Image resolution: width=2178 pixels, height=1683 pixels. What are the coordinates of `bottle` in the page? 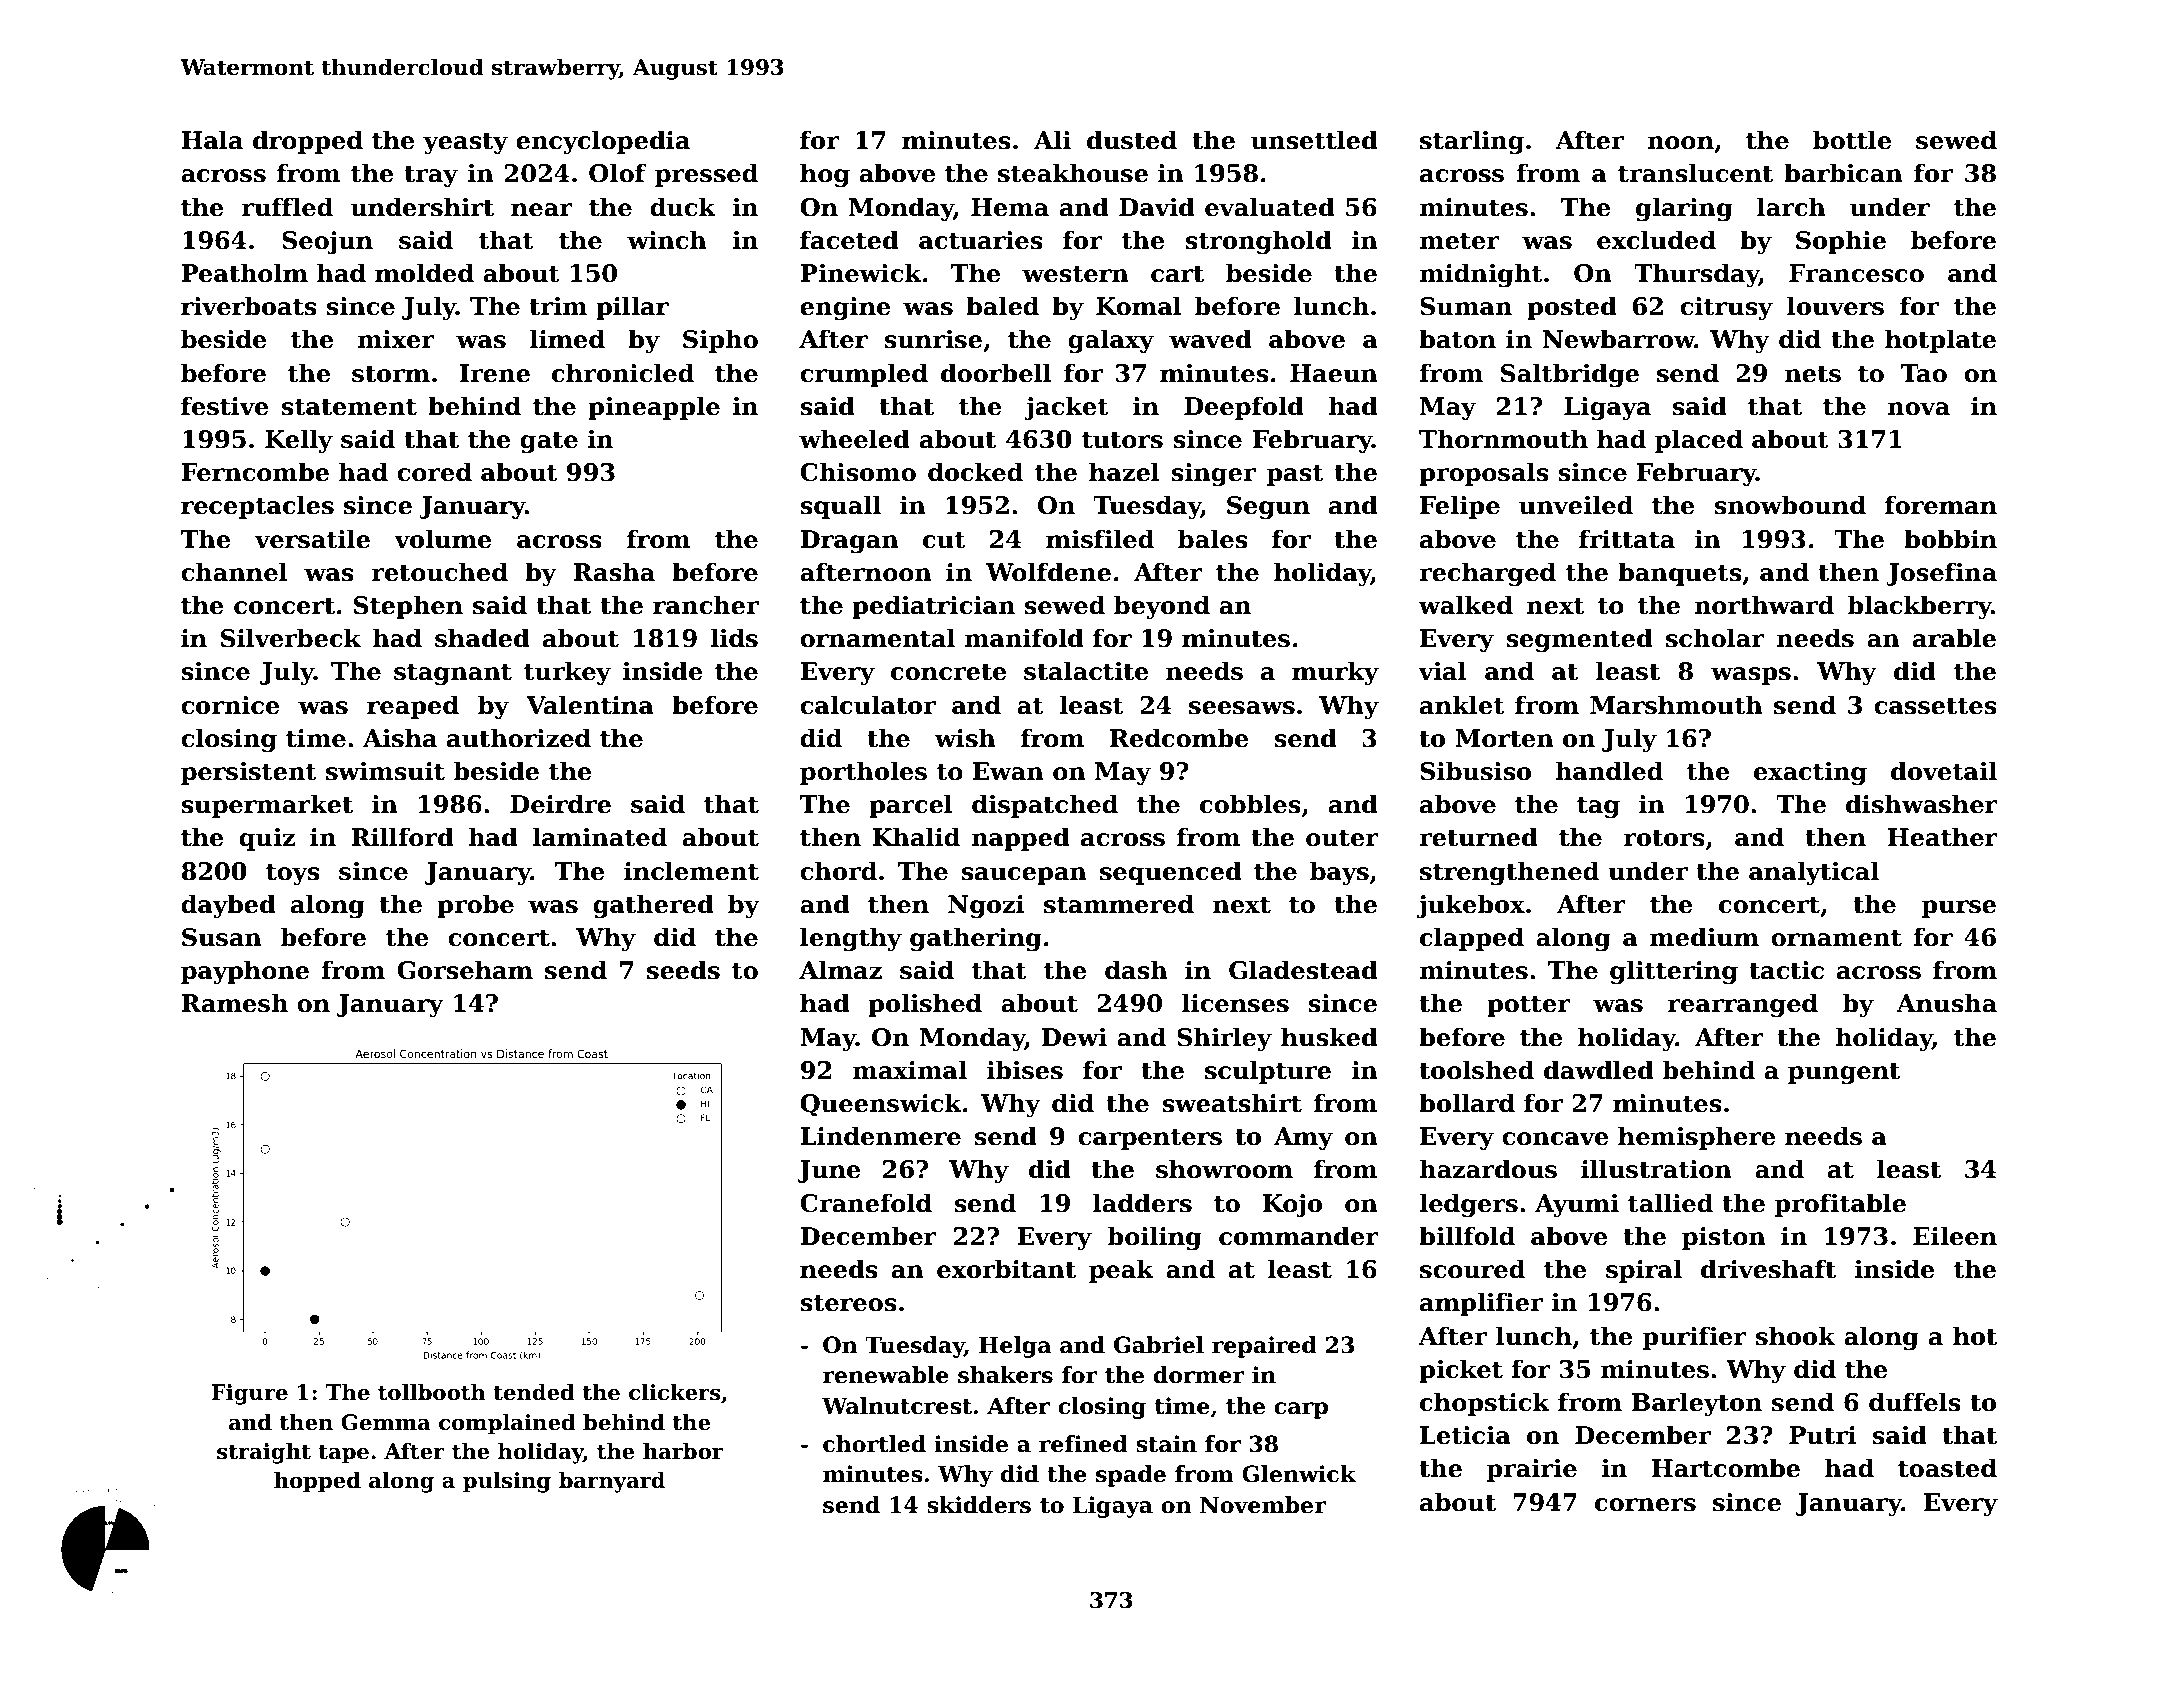 It's located at (1852, 140).
